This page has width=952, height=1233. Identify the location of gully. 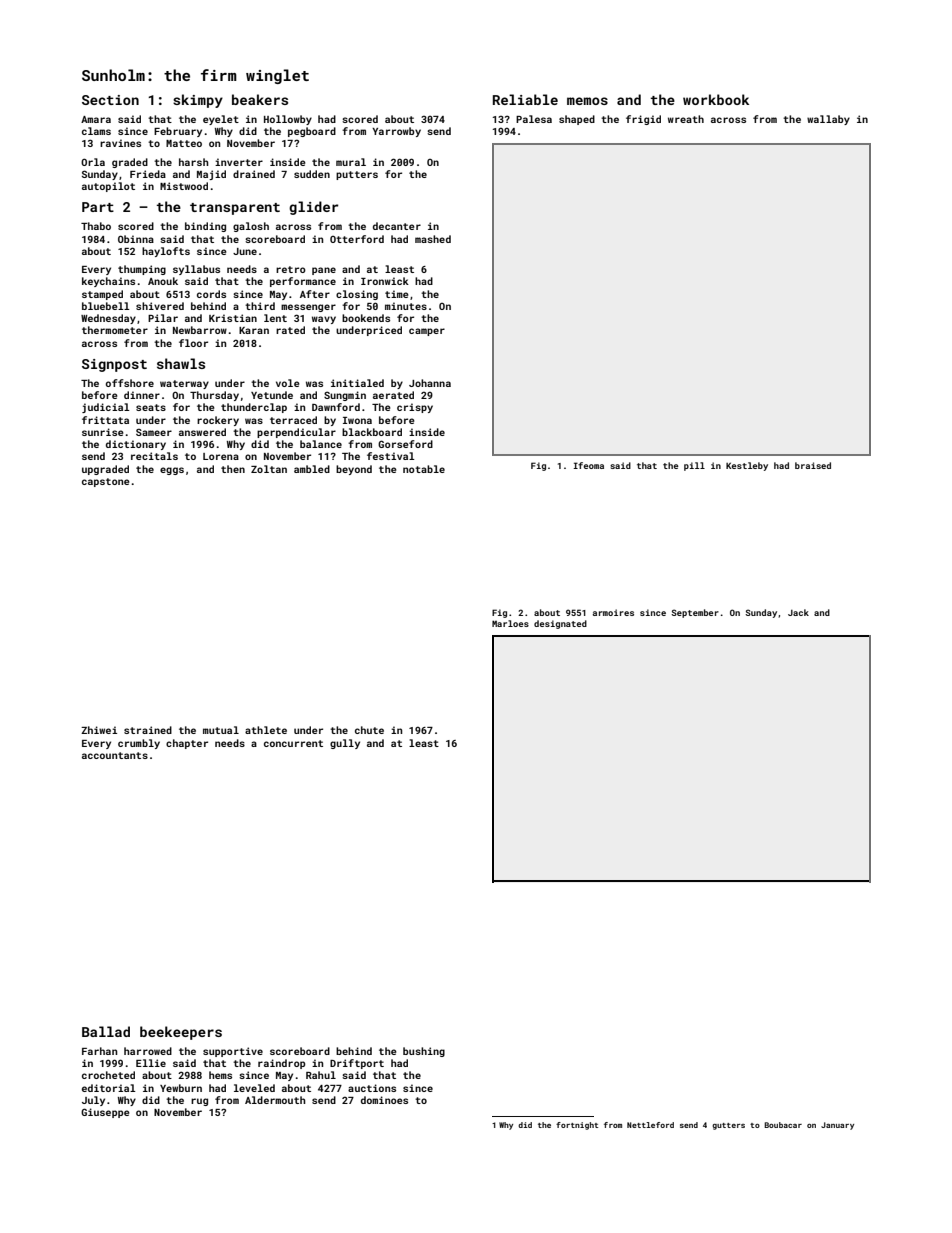
(345, 744).
